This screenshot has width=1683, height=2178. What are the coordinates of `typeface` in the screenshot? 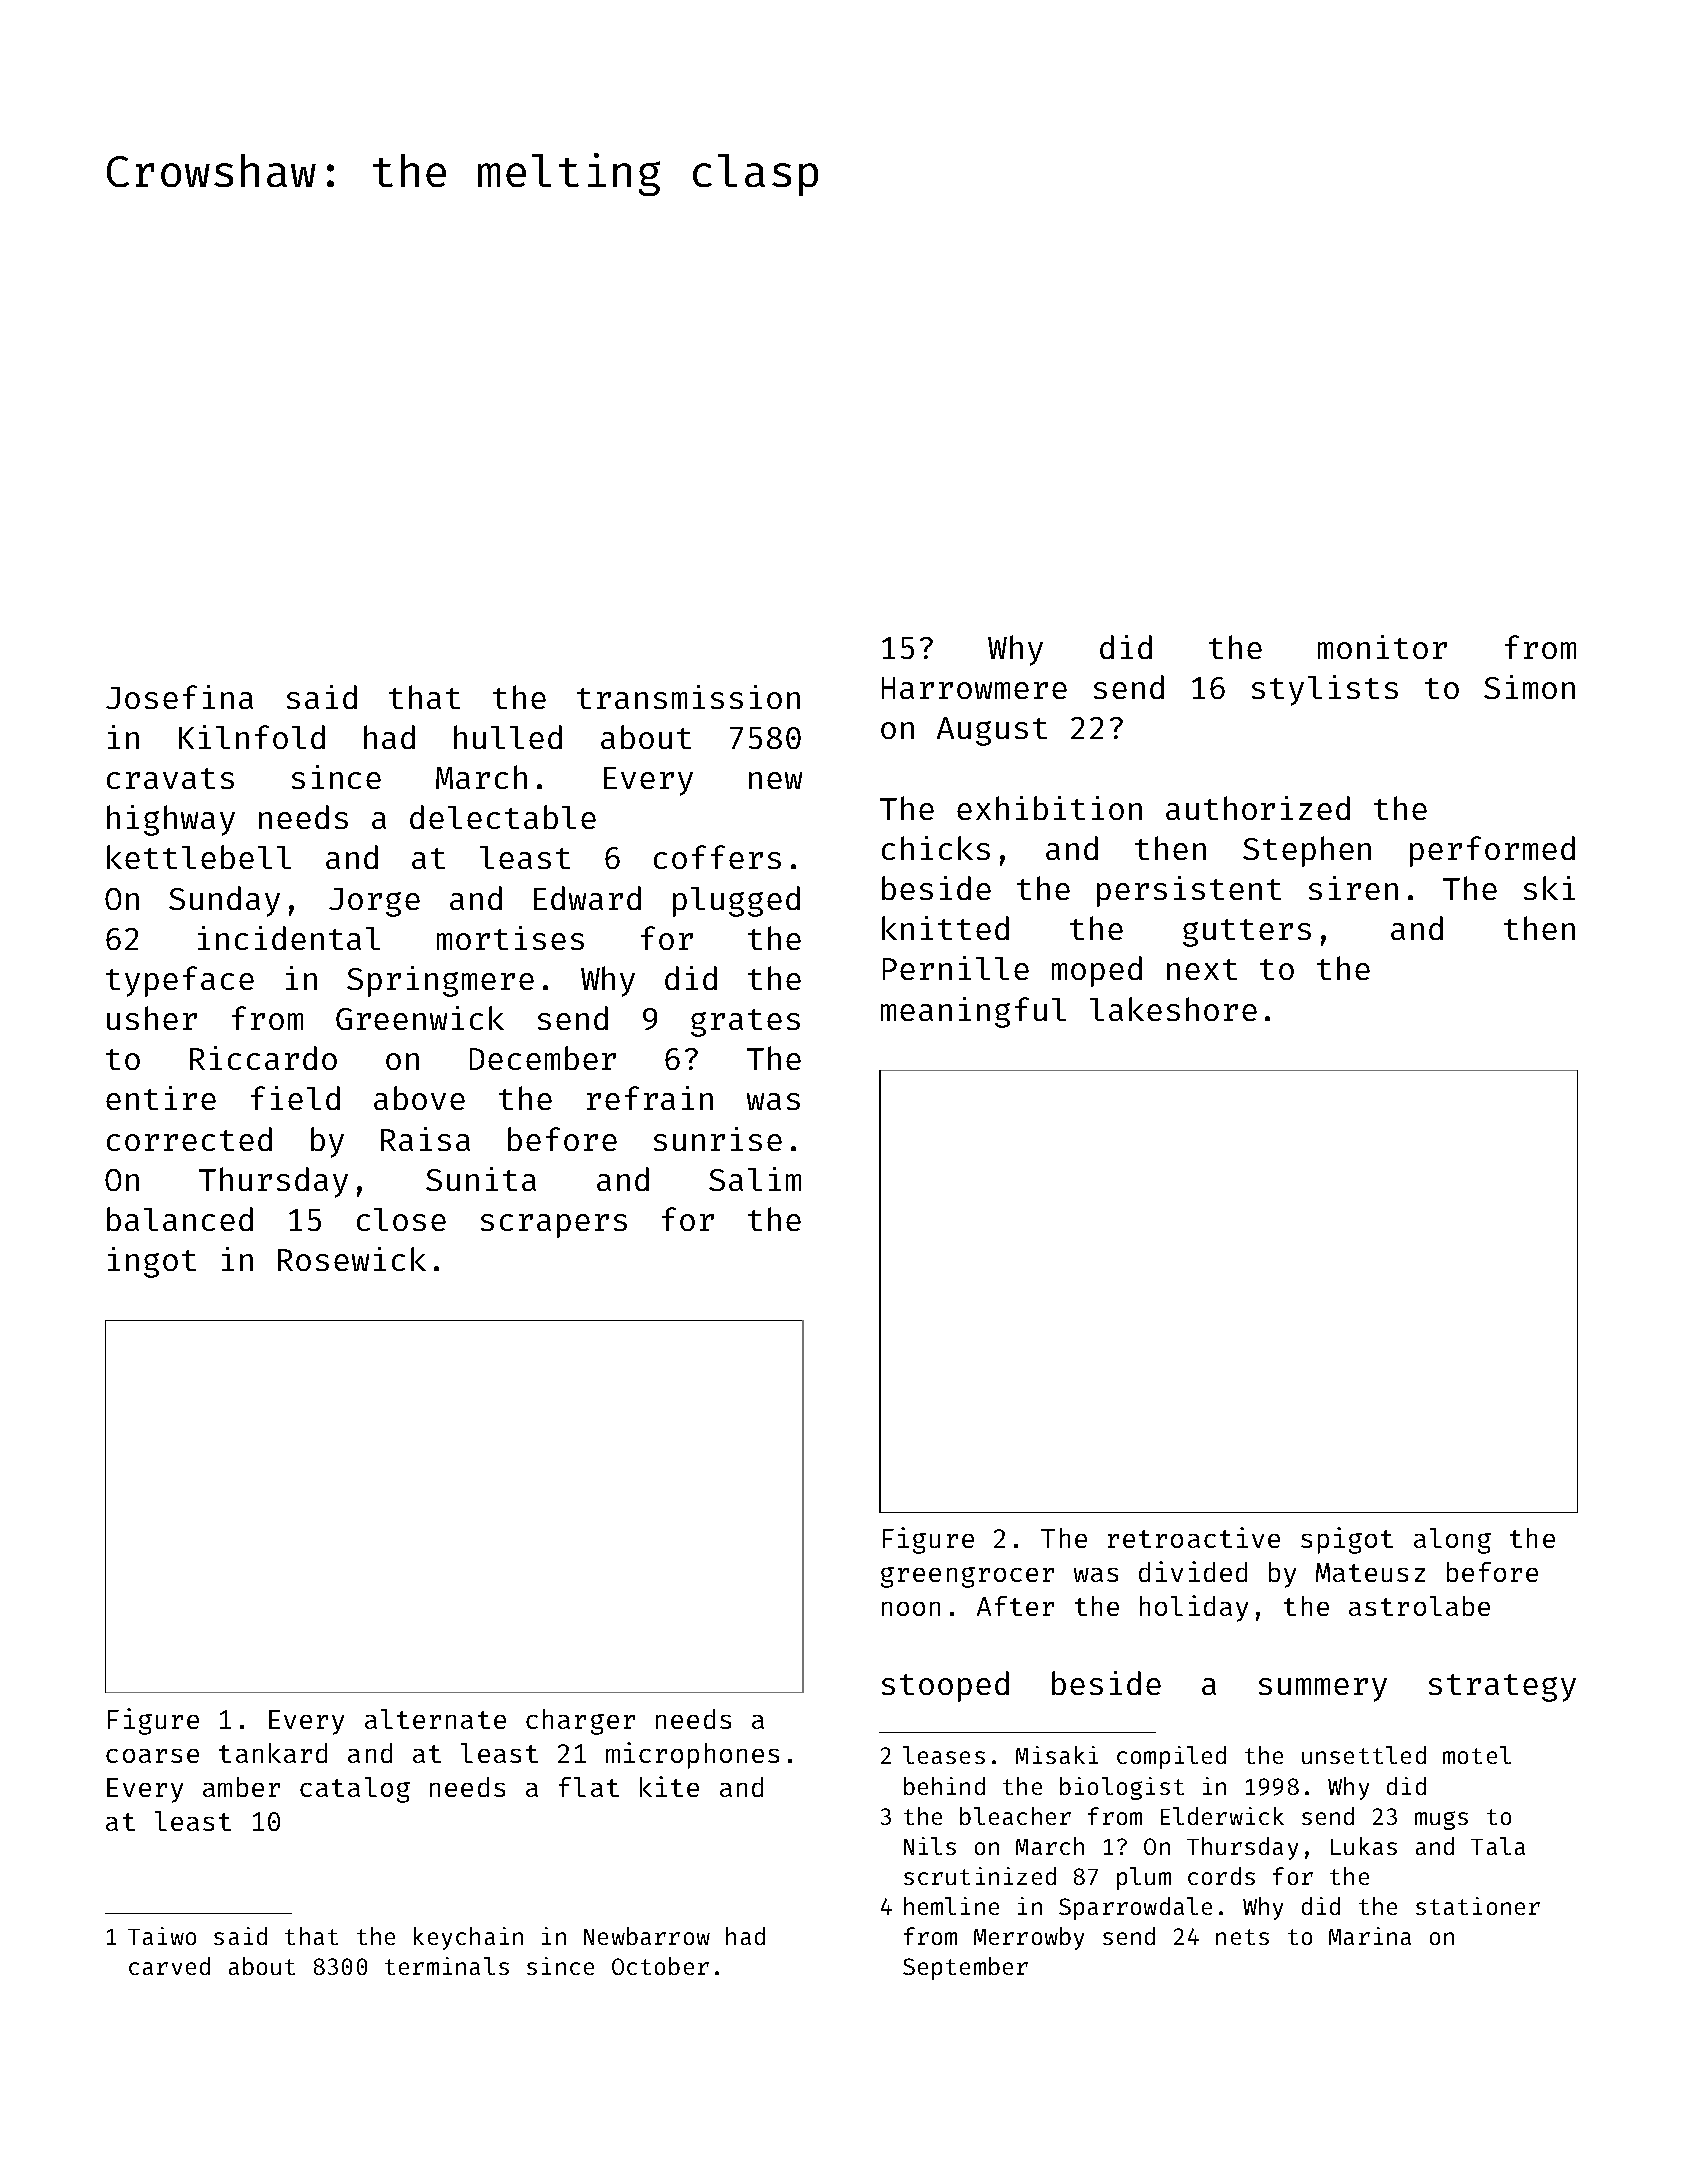 It's located at (180, 981).
